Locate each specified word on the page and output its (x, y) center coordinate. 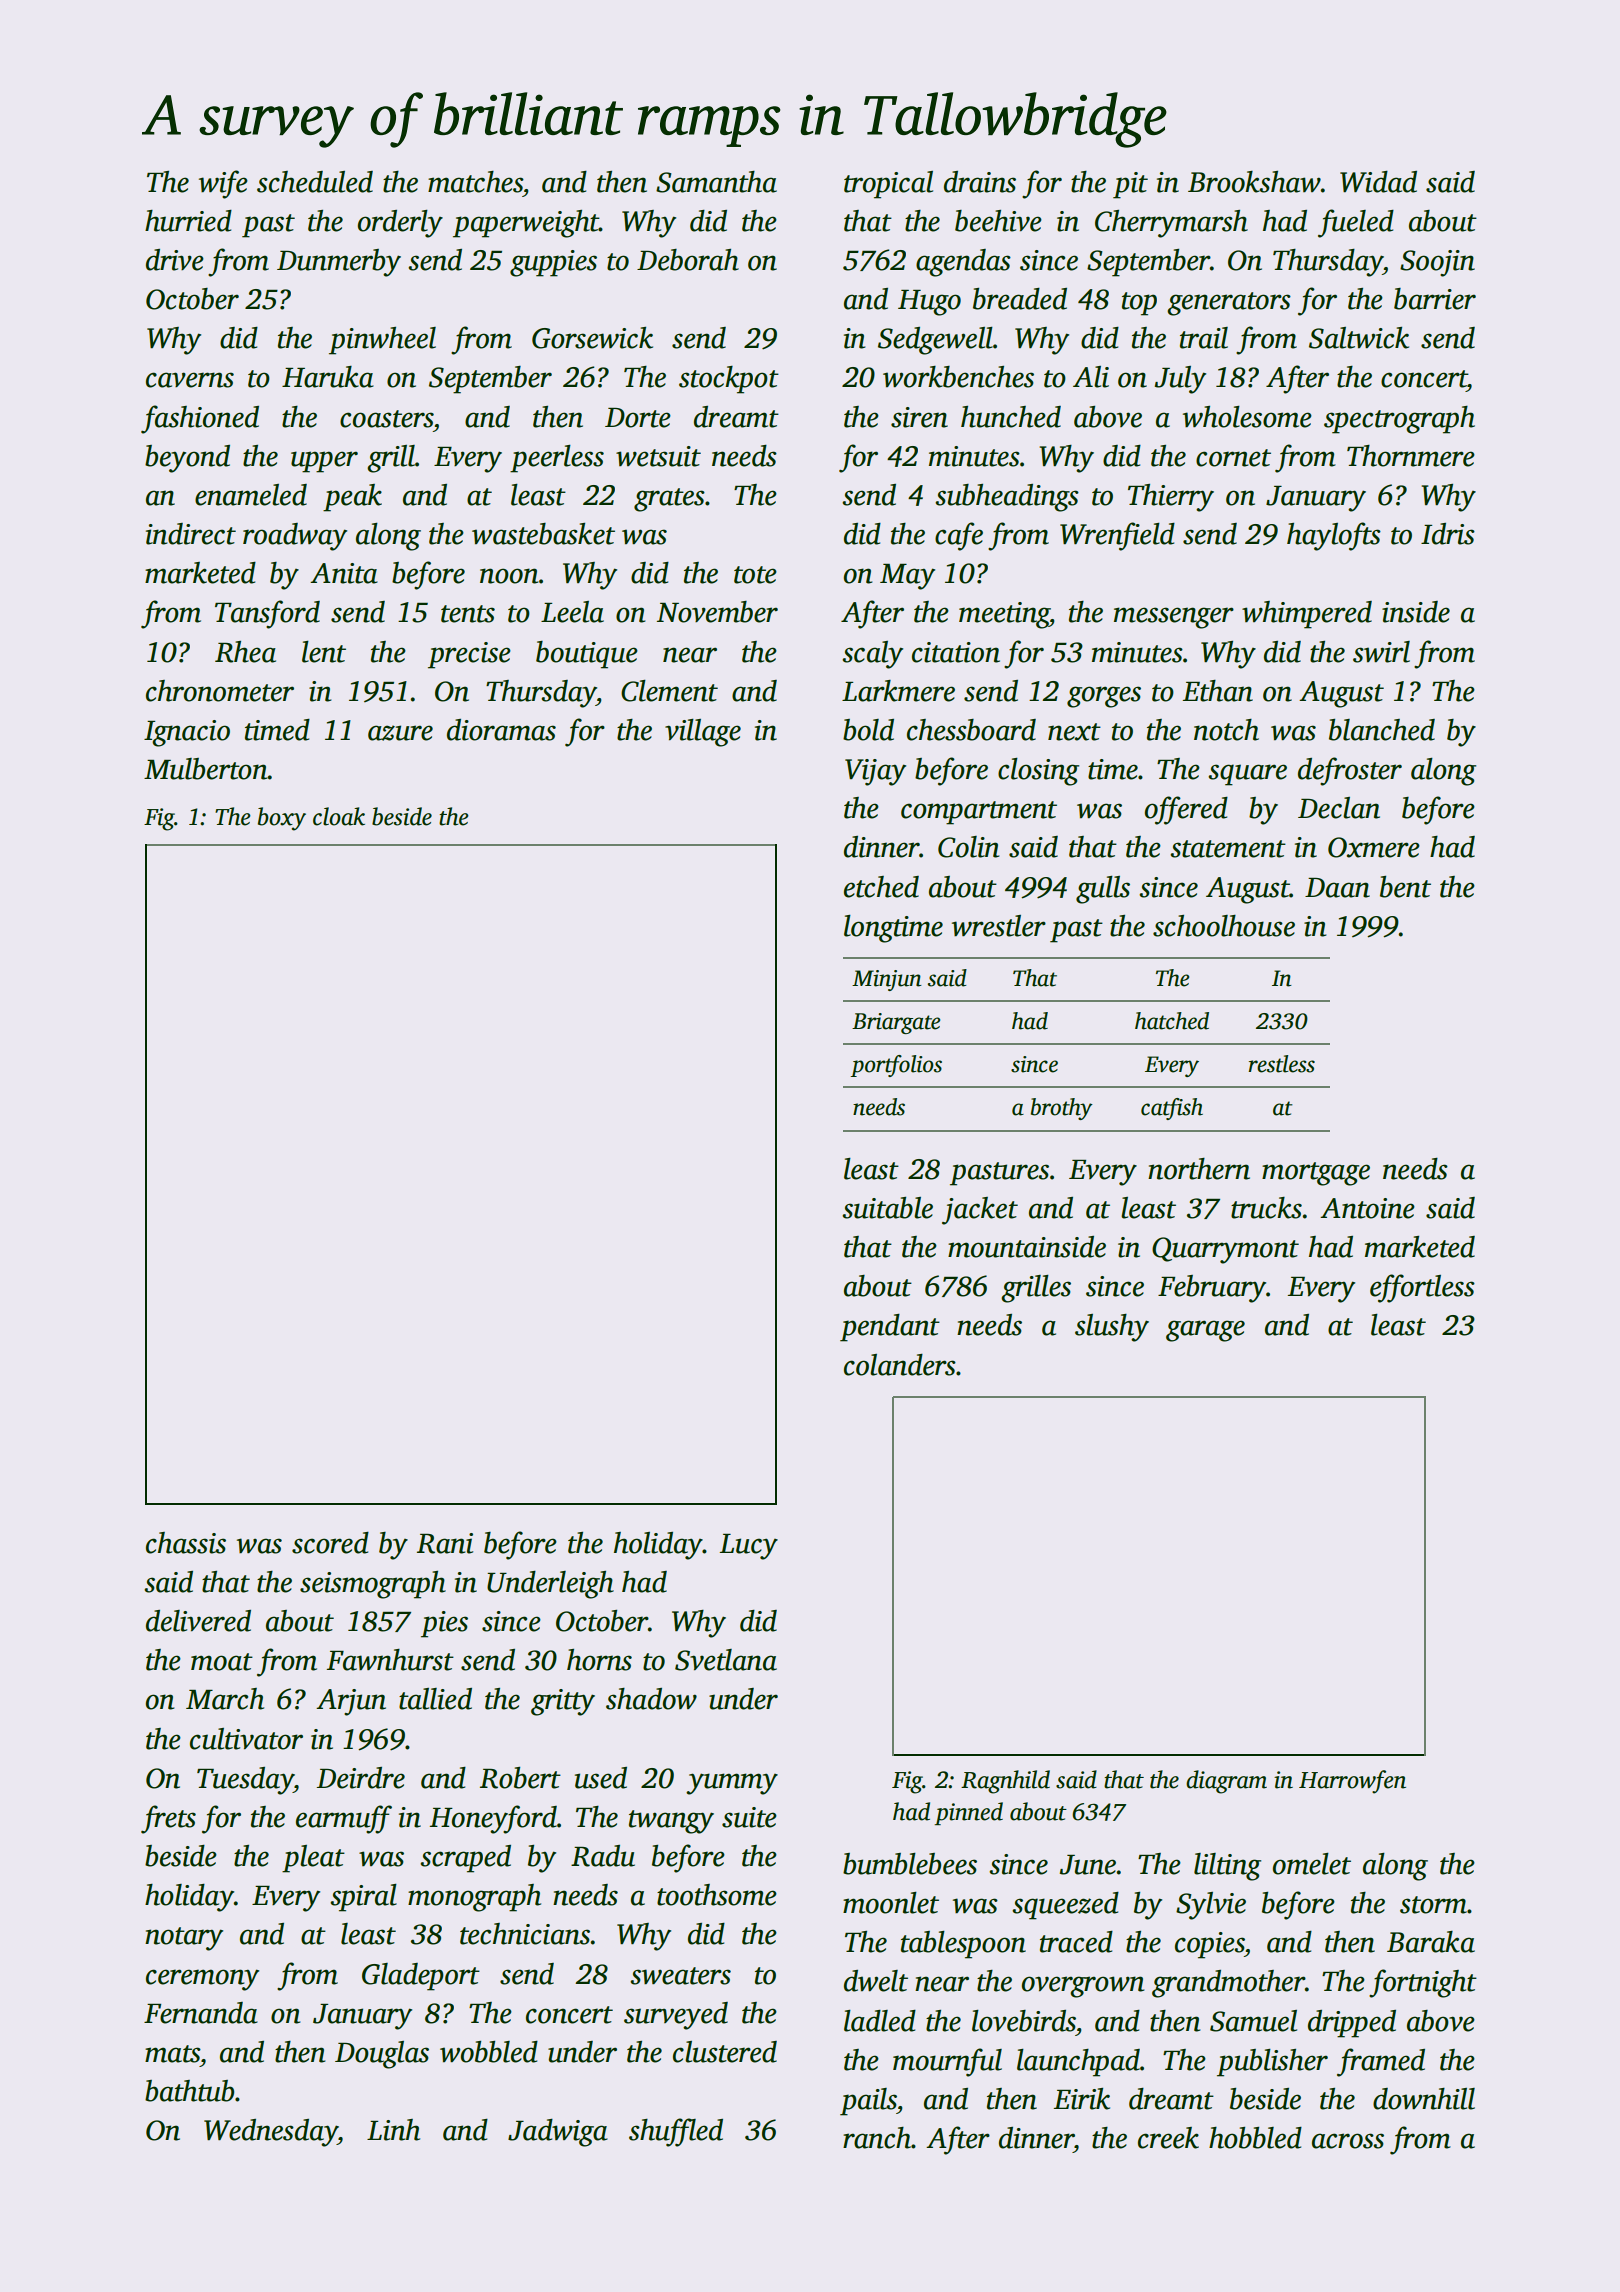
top (1139, 304)
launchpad (1078, 2063)
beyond (187, 459)
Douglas (382, 2055)
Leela (572, 612)
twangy (671, 1822)
